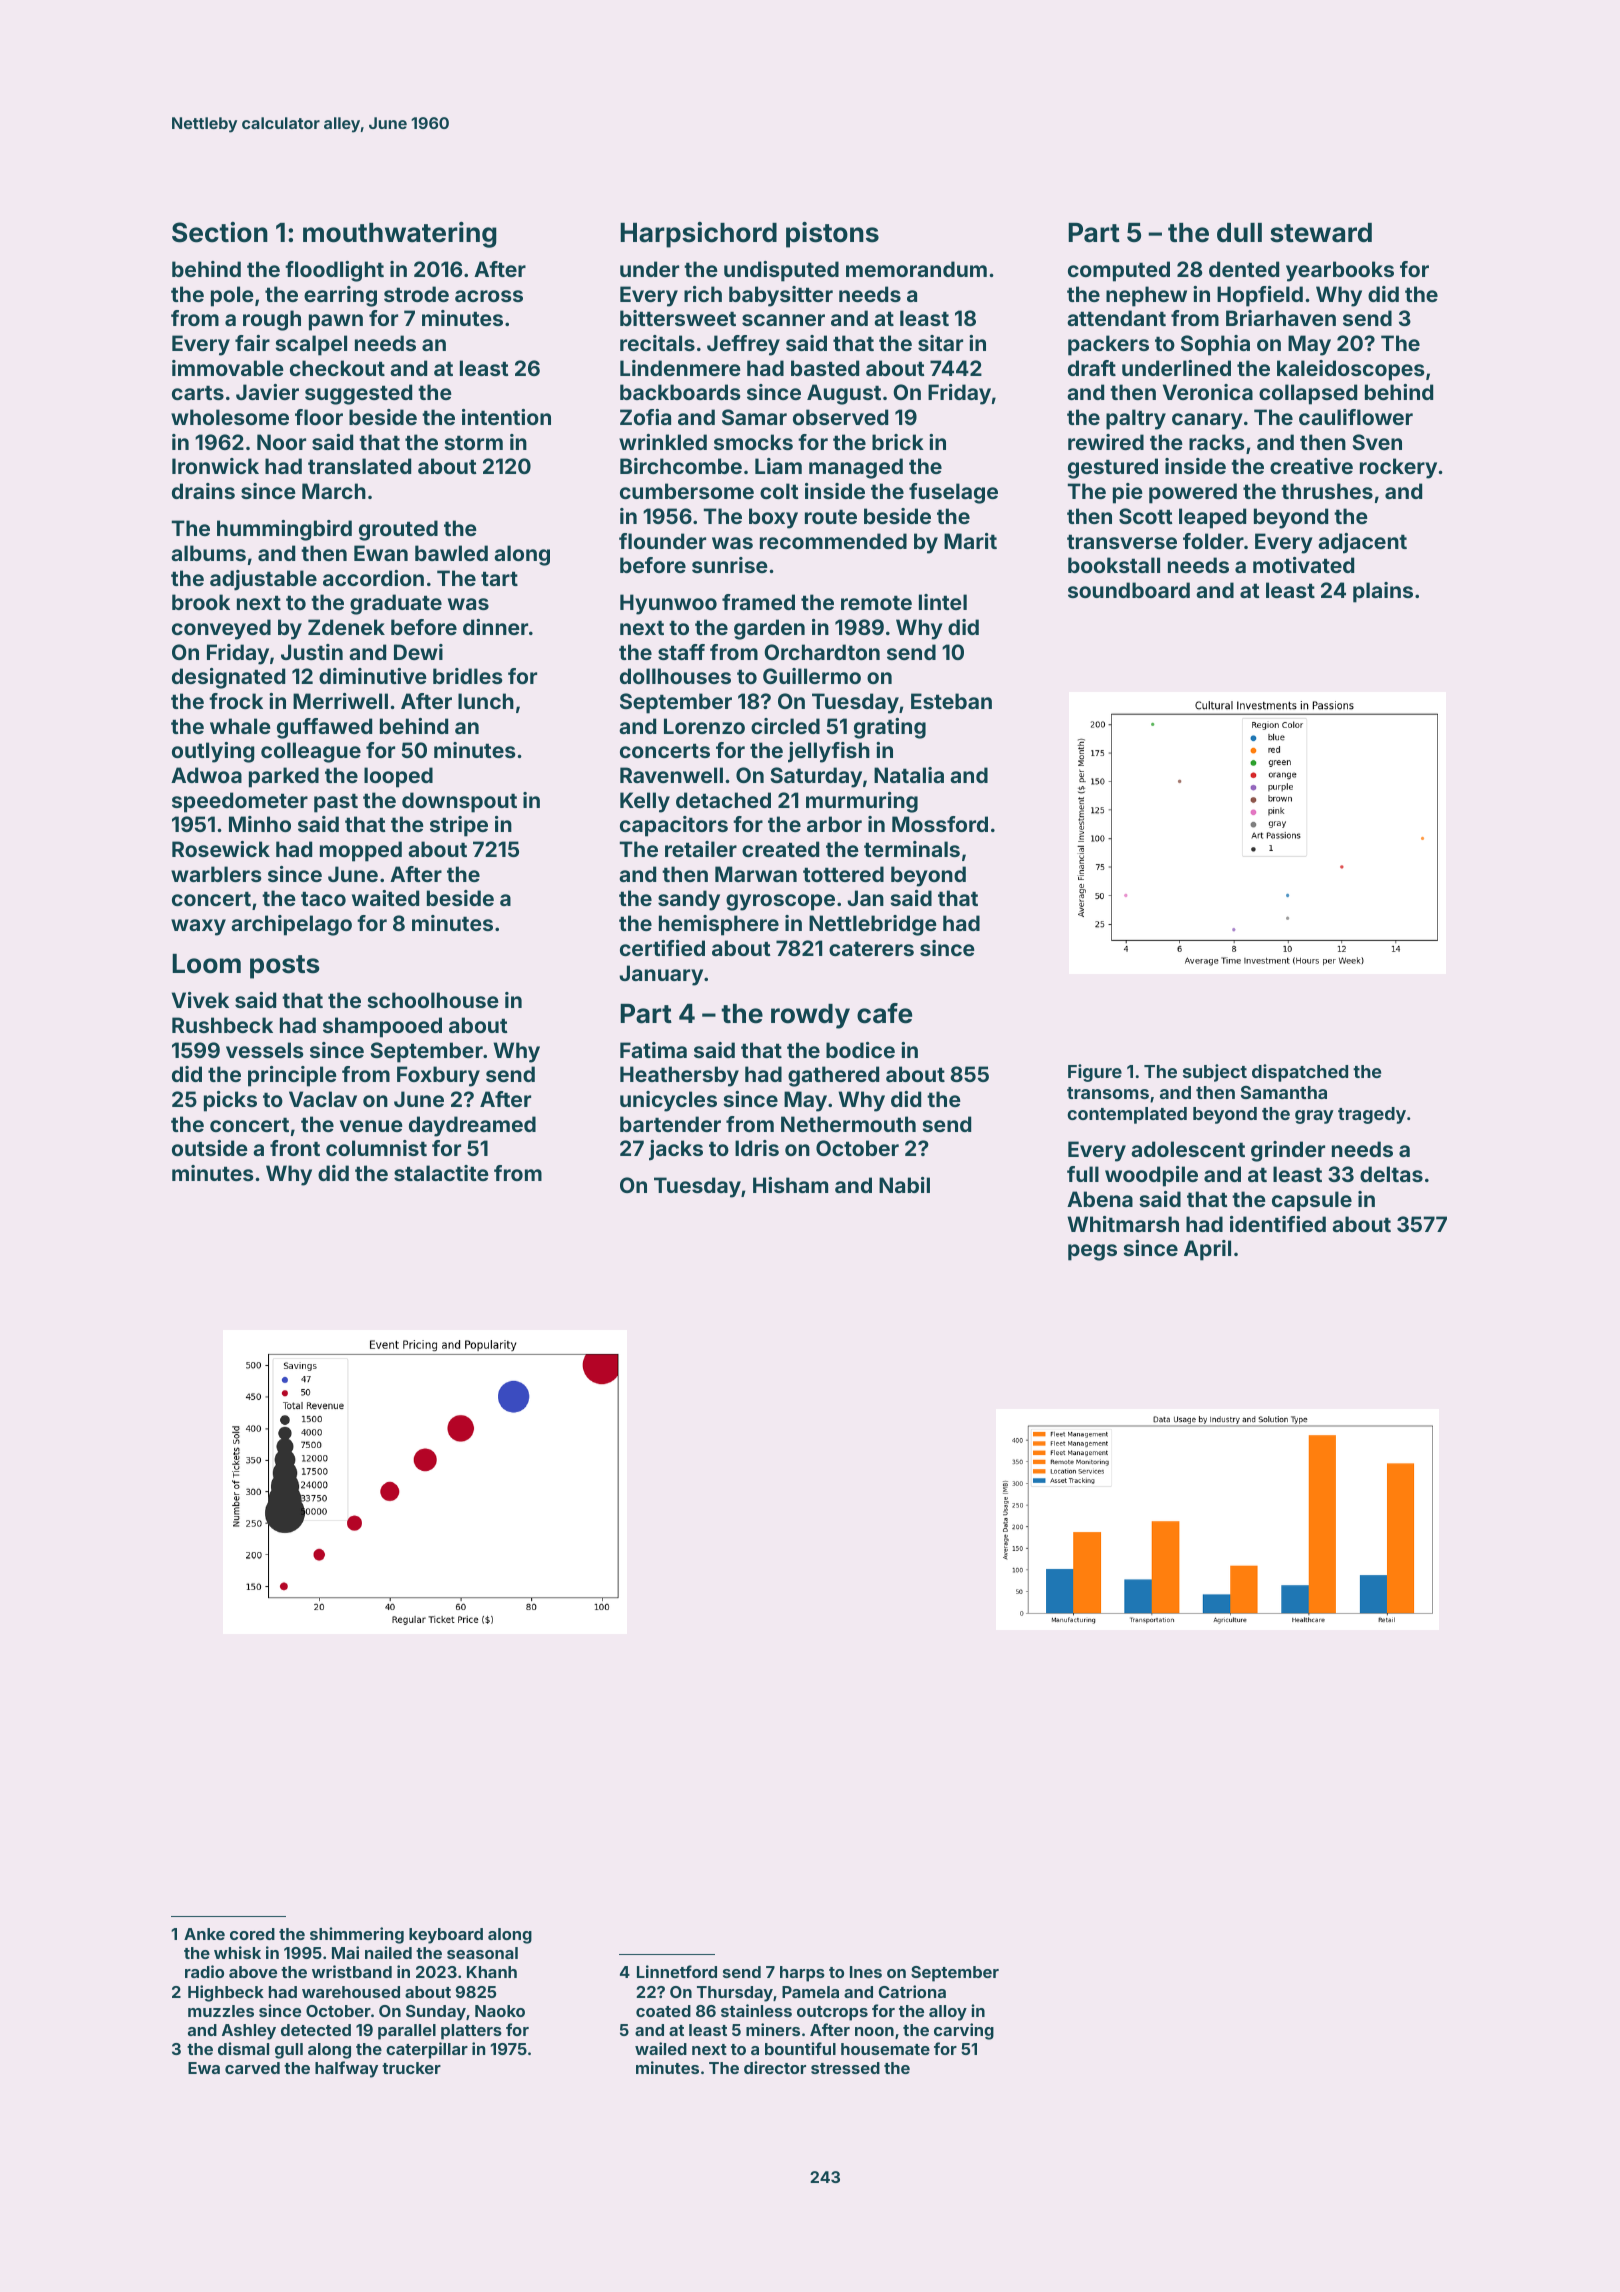  What do you see at coordinates (866, 1972) in the screenshot?
I see `Ines` at bounding box center [866, 1972].
